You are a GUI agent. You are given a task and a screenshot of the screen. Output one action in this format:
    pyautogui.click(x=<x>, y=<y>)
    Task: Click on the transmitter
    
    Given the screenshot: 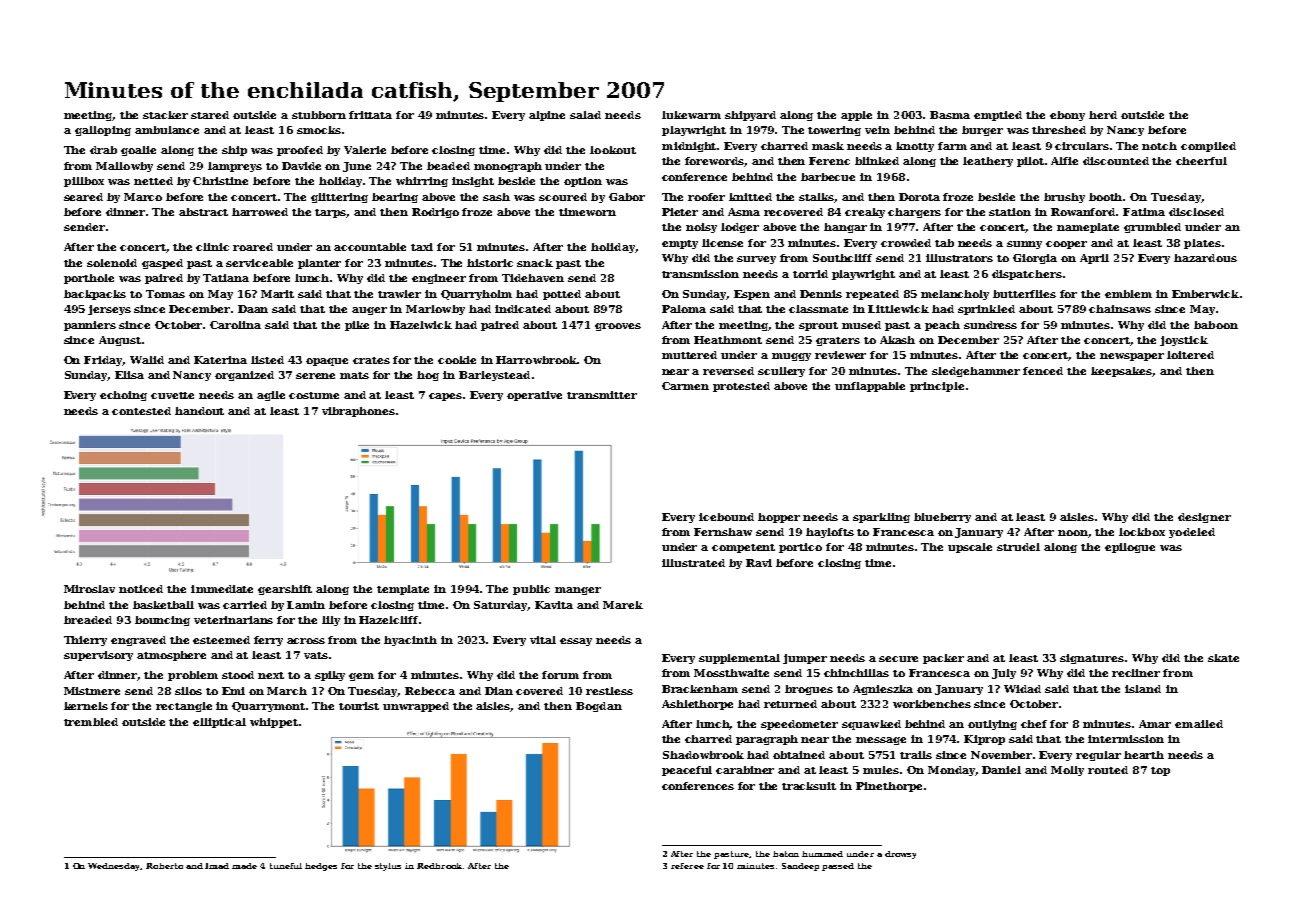 What is the action you would take?
    pyautogui.click(x=602, y=395)
